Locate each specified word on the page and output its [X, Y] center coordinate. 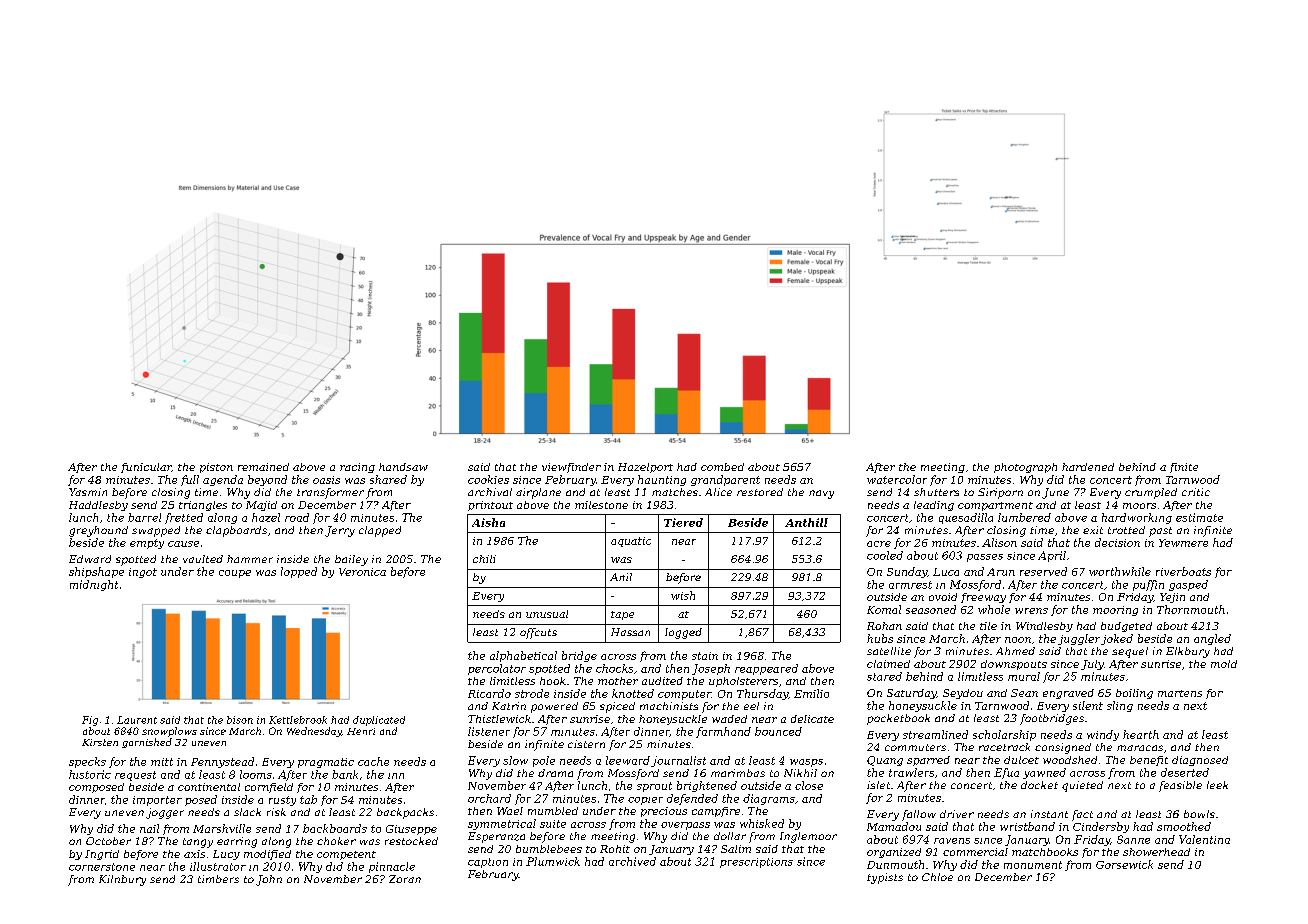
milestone [601, 505]
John [269, 880]
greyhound [98, 531]
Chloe [937, 877]
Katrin [509, 706]
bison [240, 720]
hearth [1141, 734]
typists [885, 878]
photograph [1025, 468]
